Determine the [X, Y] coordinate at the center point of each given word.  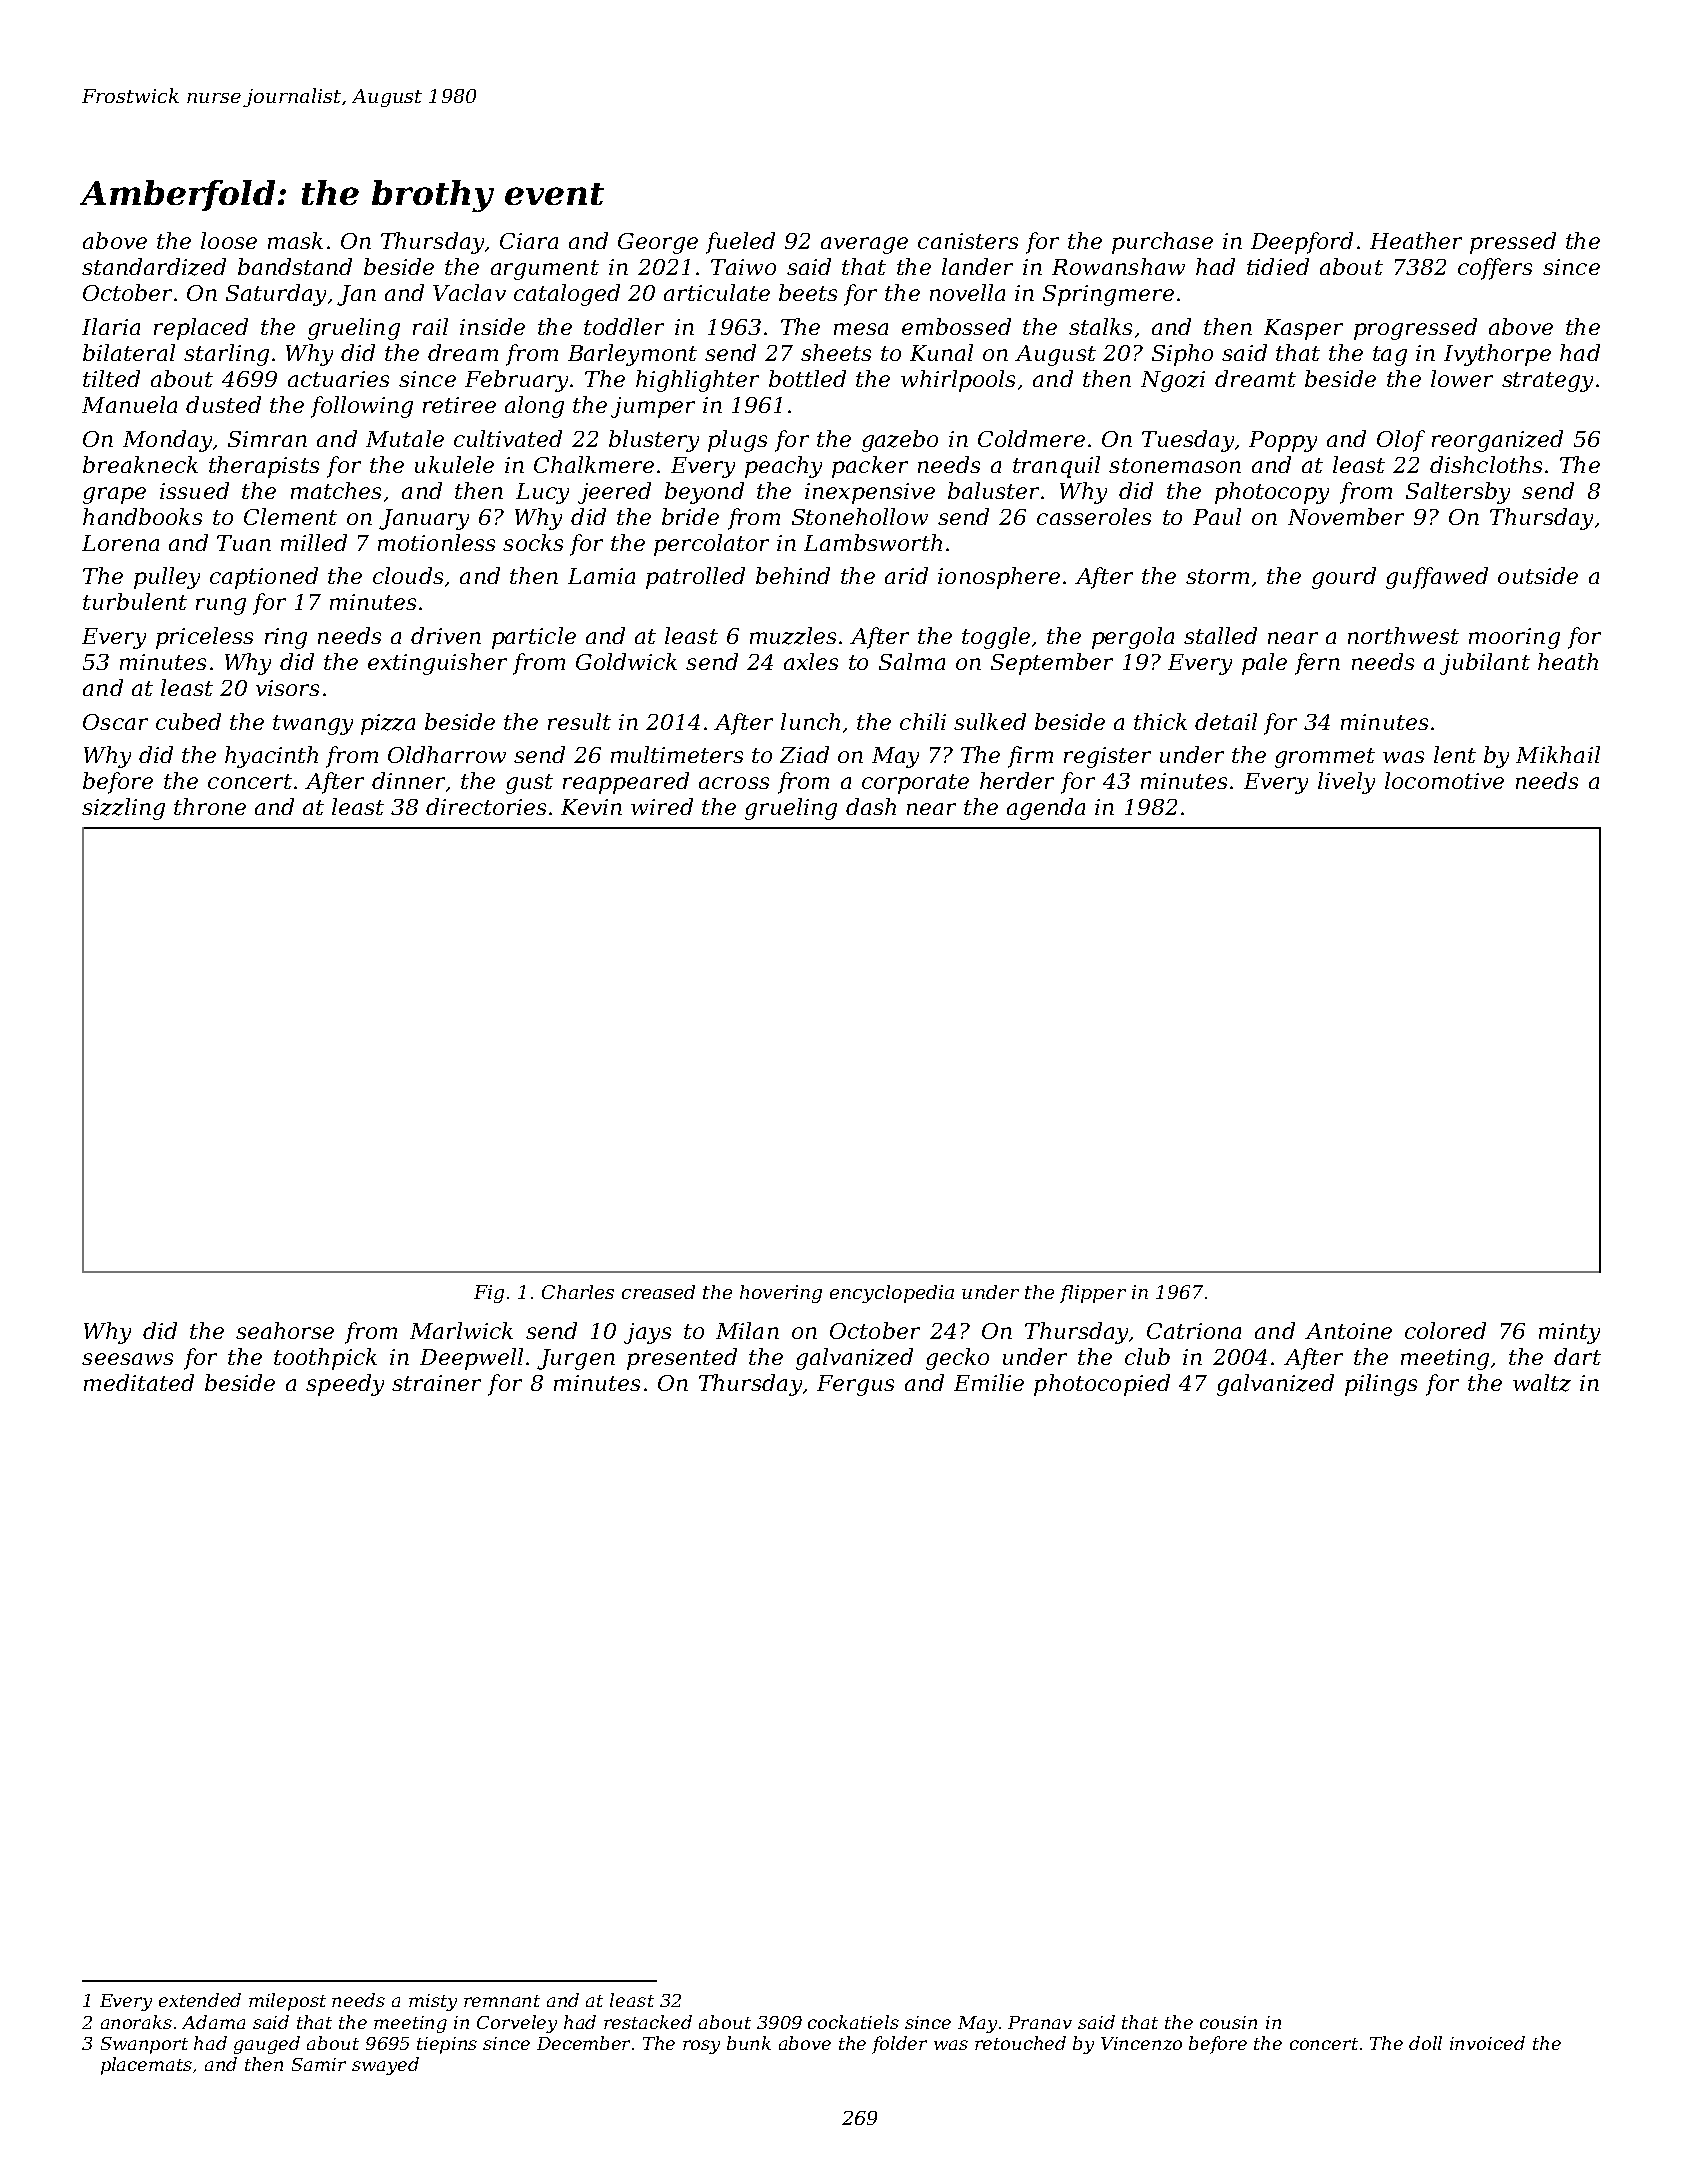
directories [486, 806]
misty [433, 2002]
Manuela [129, 404]
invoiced [1487, 2043]
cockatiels [853, 2022]
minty [1569, 1333]
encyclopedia [892, 1294]
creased [658, 1292]
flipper [1093, 1294]
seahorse [285, 1330]
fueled [740, 243]
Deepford [1302, 243]
